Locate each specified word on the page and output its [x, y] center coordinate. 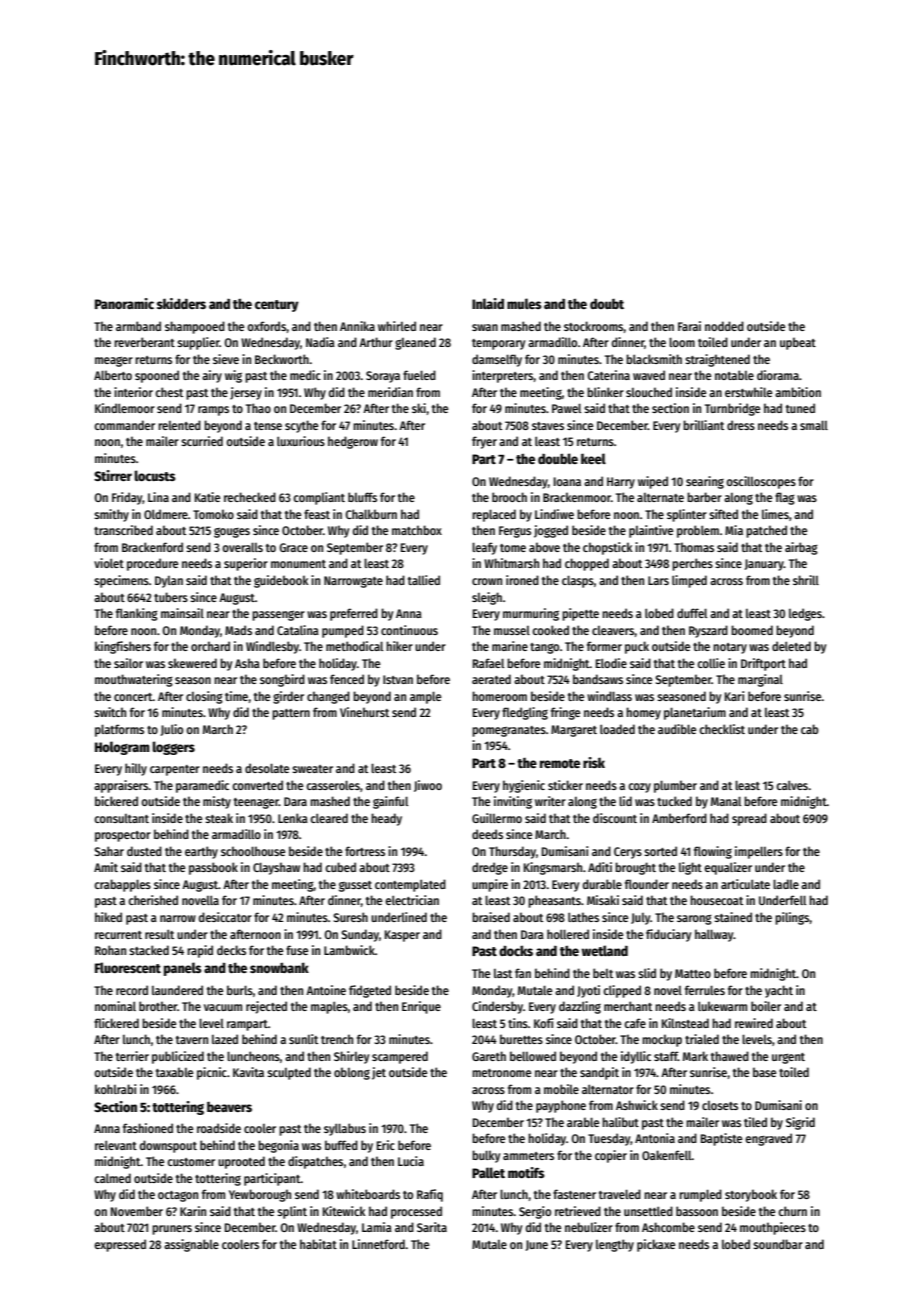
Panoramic [124, 303]
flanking [137, 614]
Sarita [432, 1227]
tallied [424, 580]
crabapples [122, 885]
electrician [412, 900]
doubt [607, 304]
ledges [805, 614]
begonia [278, 1146]
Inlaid [488, 303]
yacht [779, 991]
